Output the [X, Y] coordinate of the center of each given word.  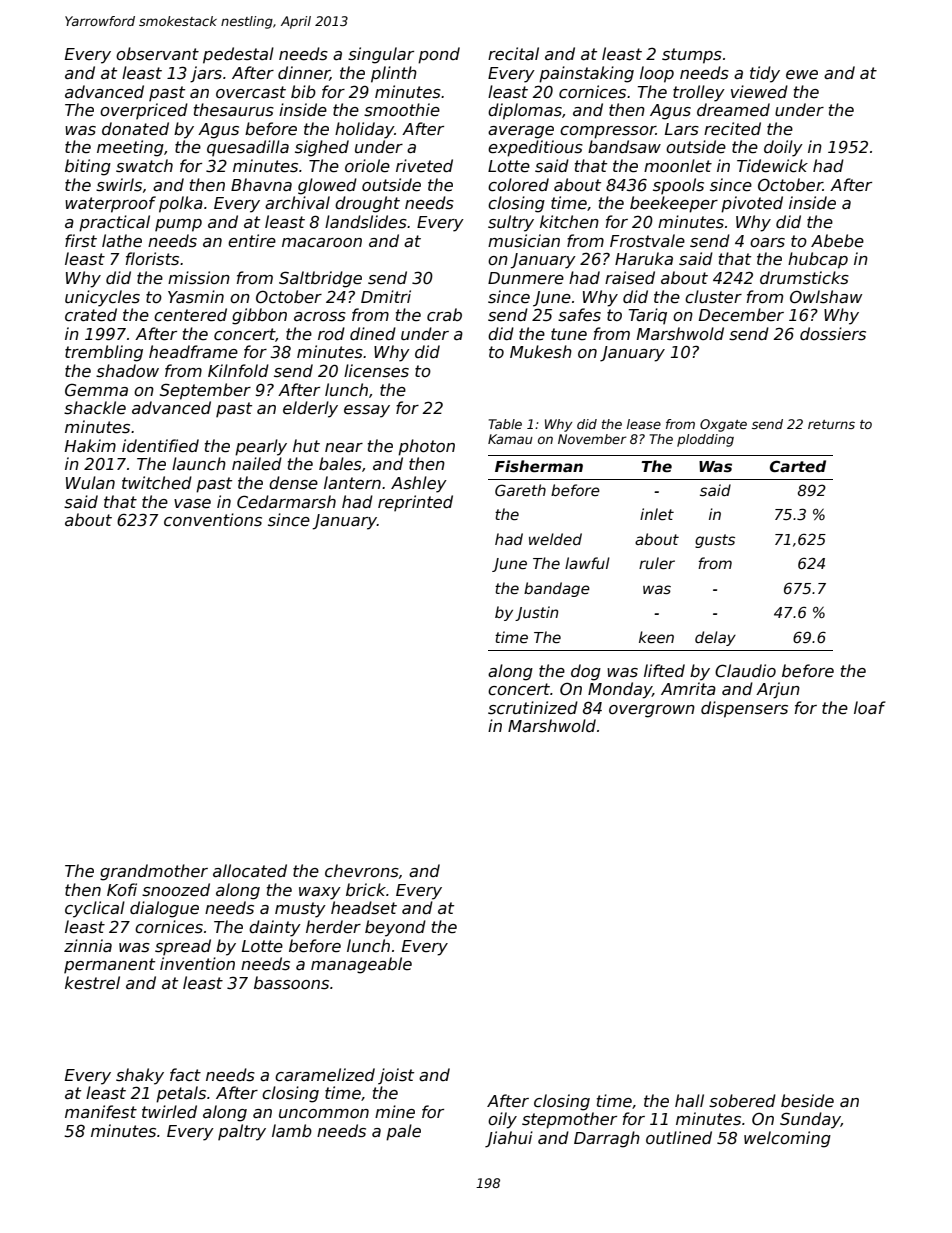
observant [157, 54]
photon [426, 447]
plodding [705, 440]
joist [396, 1076]
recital [513, 54]
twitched [157, 483]
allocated [250, 871]
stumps [692, 56]
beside [807, 1101]
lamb [292, 1130]
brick [366, 890]
